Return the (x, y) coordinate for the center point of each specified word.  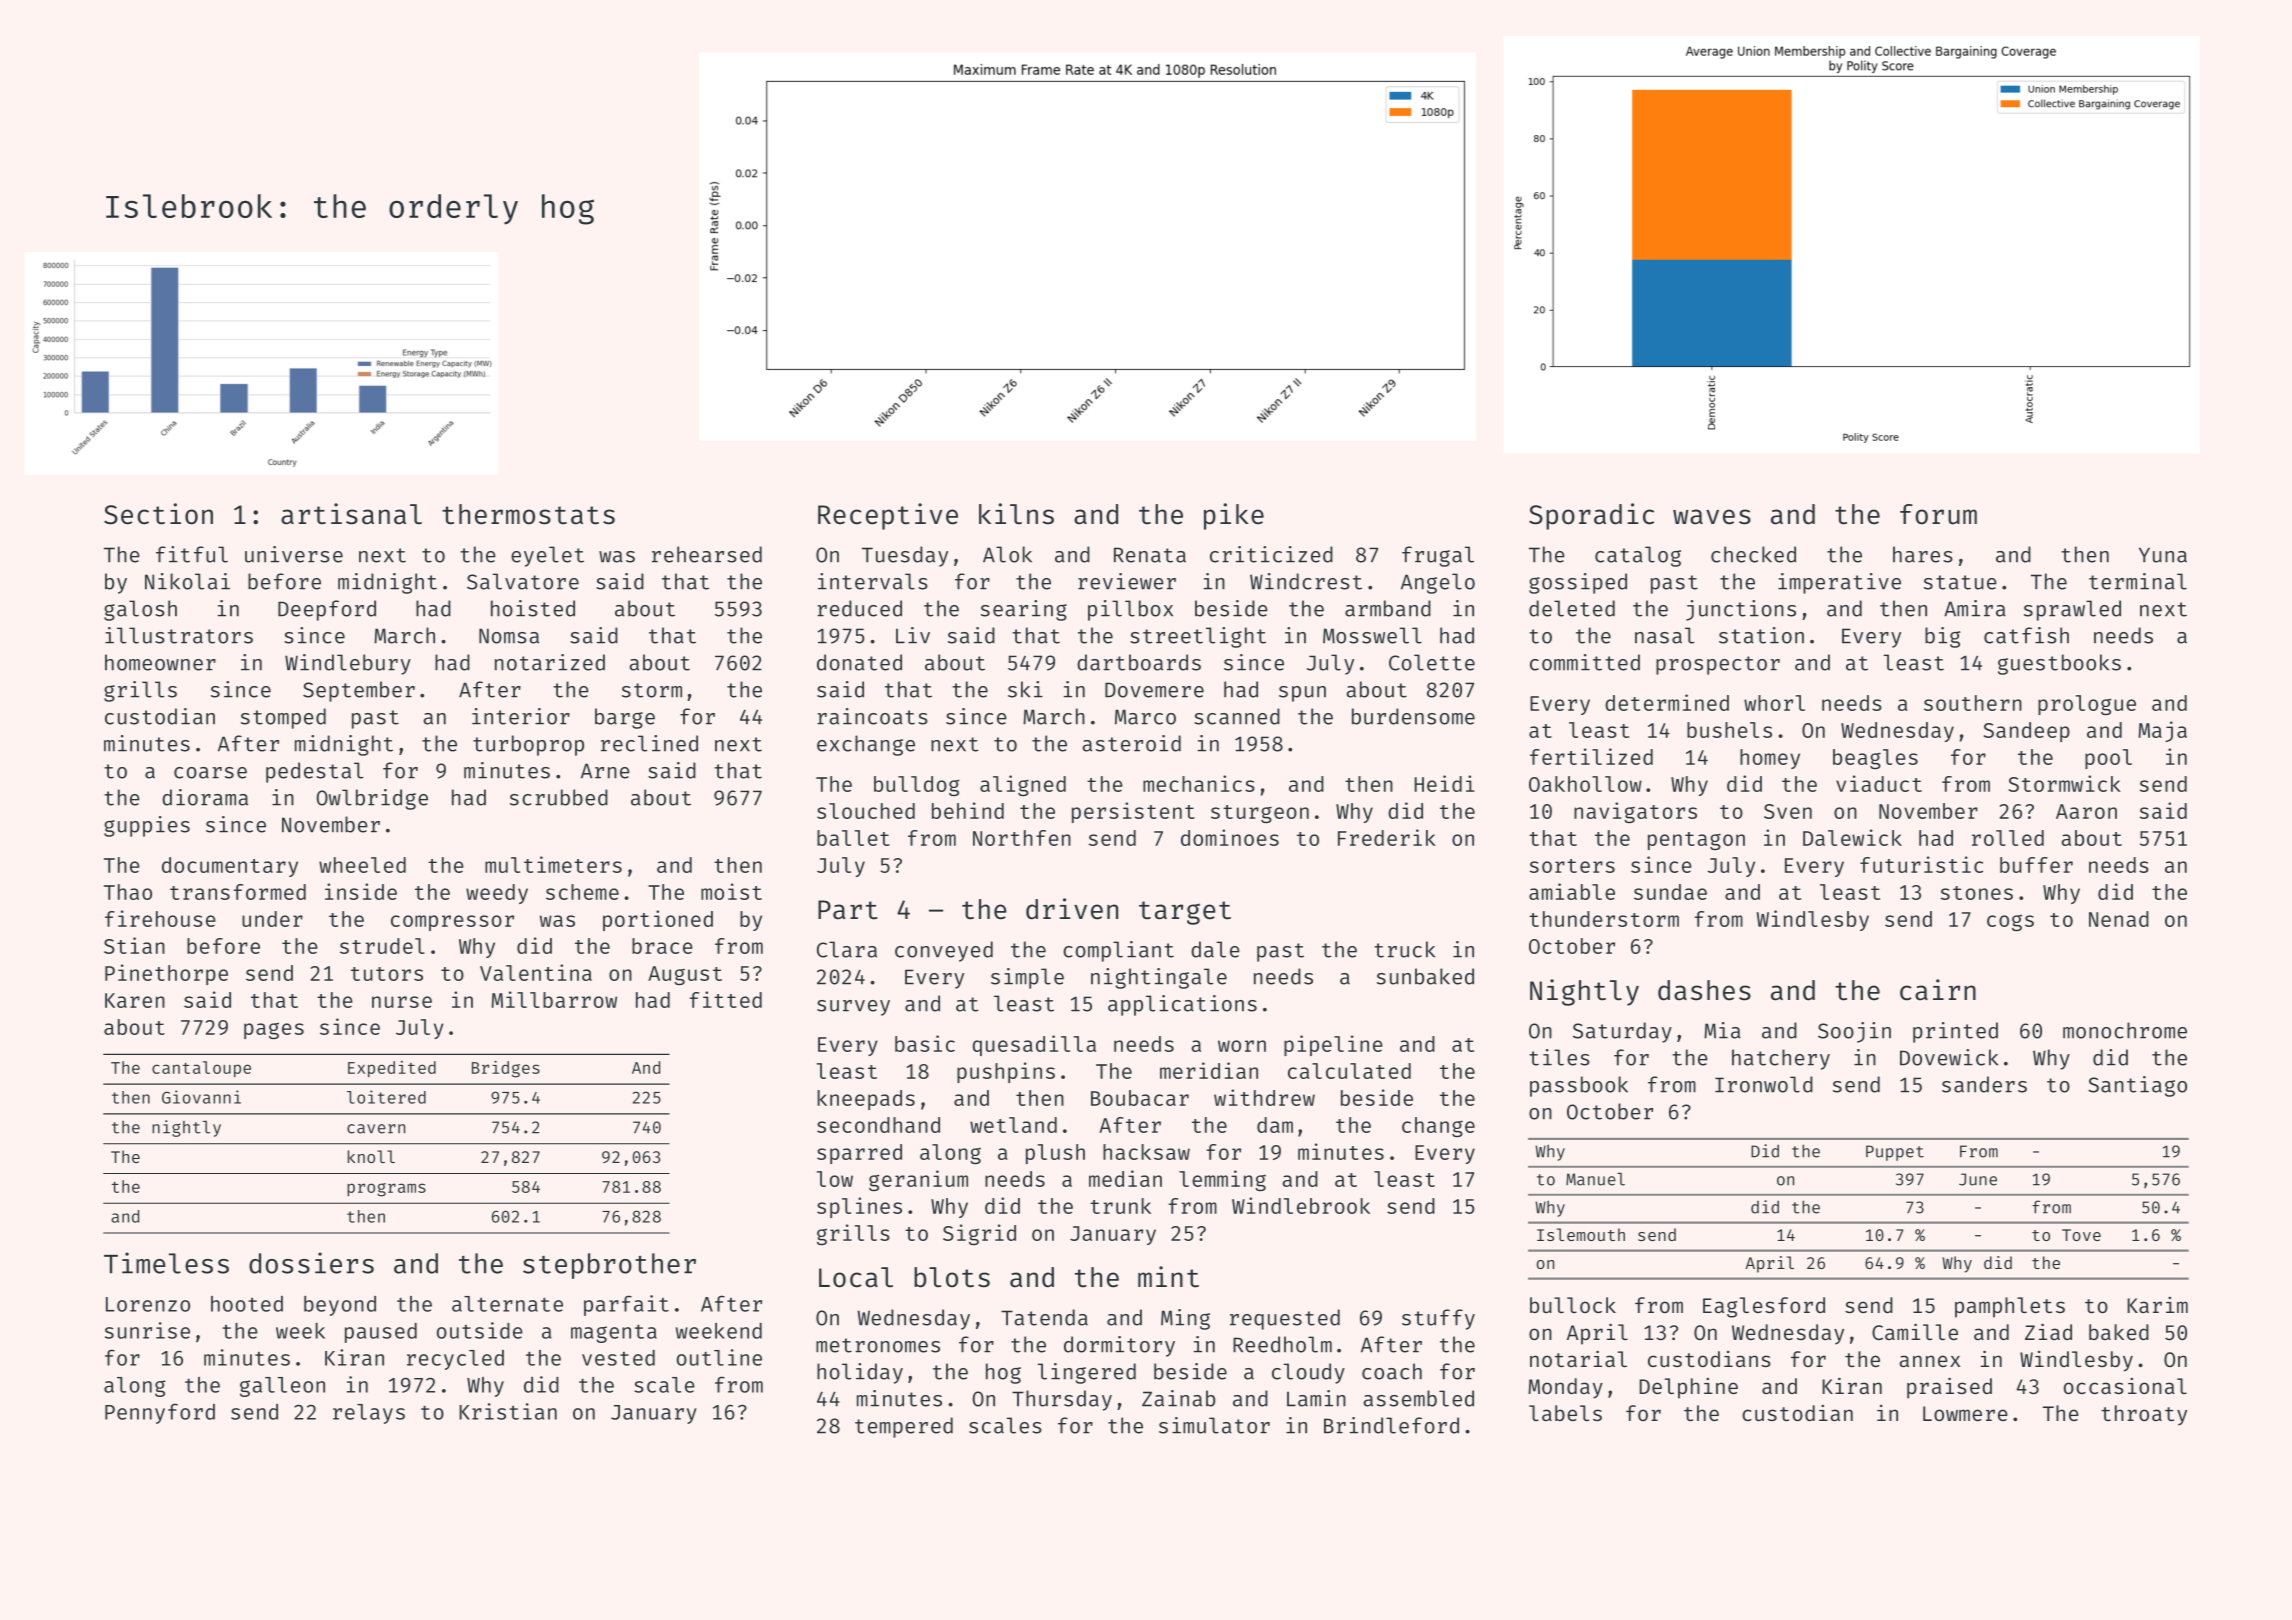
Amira (1975, 608)
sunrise (147, 1330)
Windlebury (348, 664)
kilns (1016, 514)
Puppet (1895, 1153)
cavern (376, 1129)
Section (158, 514)
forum (1938, 514)
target (1185, 913)
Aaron (2086, 811)
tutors (387, 974)
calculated (1349, 1071)
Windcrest (1306, 581)
